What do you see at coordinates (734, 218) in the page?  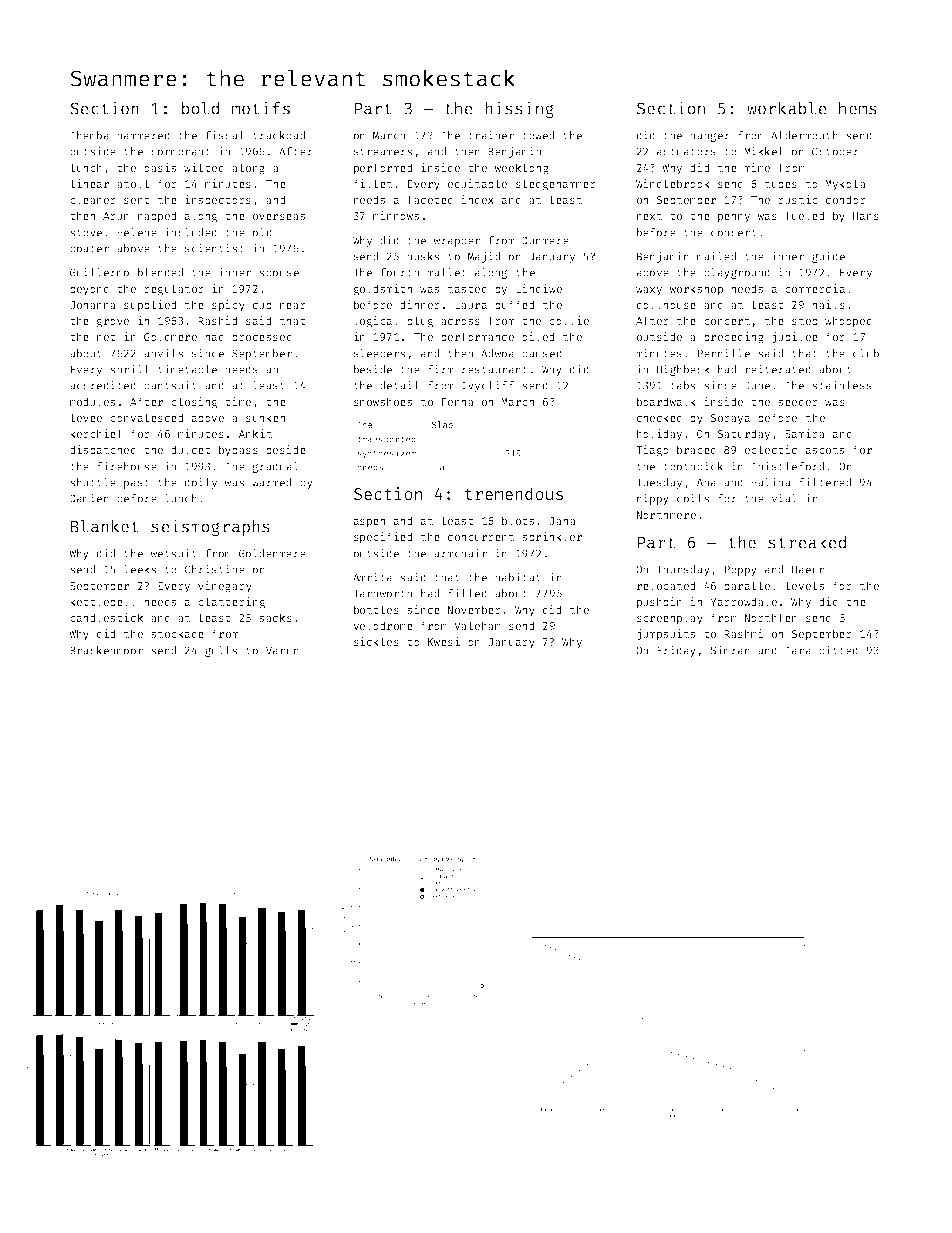 I see `penny` at bounding box center [734, 218].
